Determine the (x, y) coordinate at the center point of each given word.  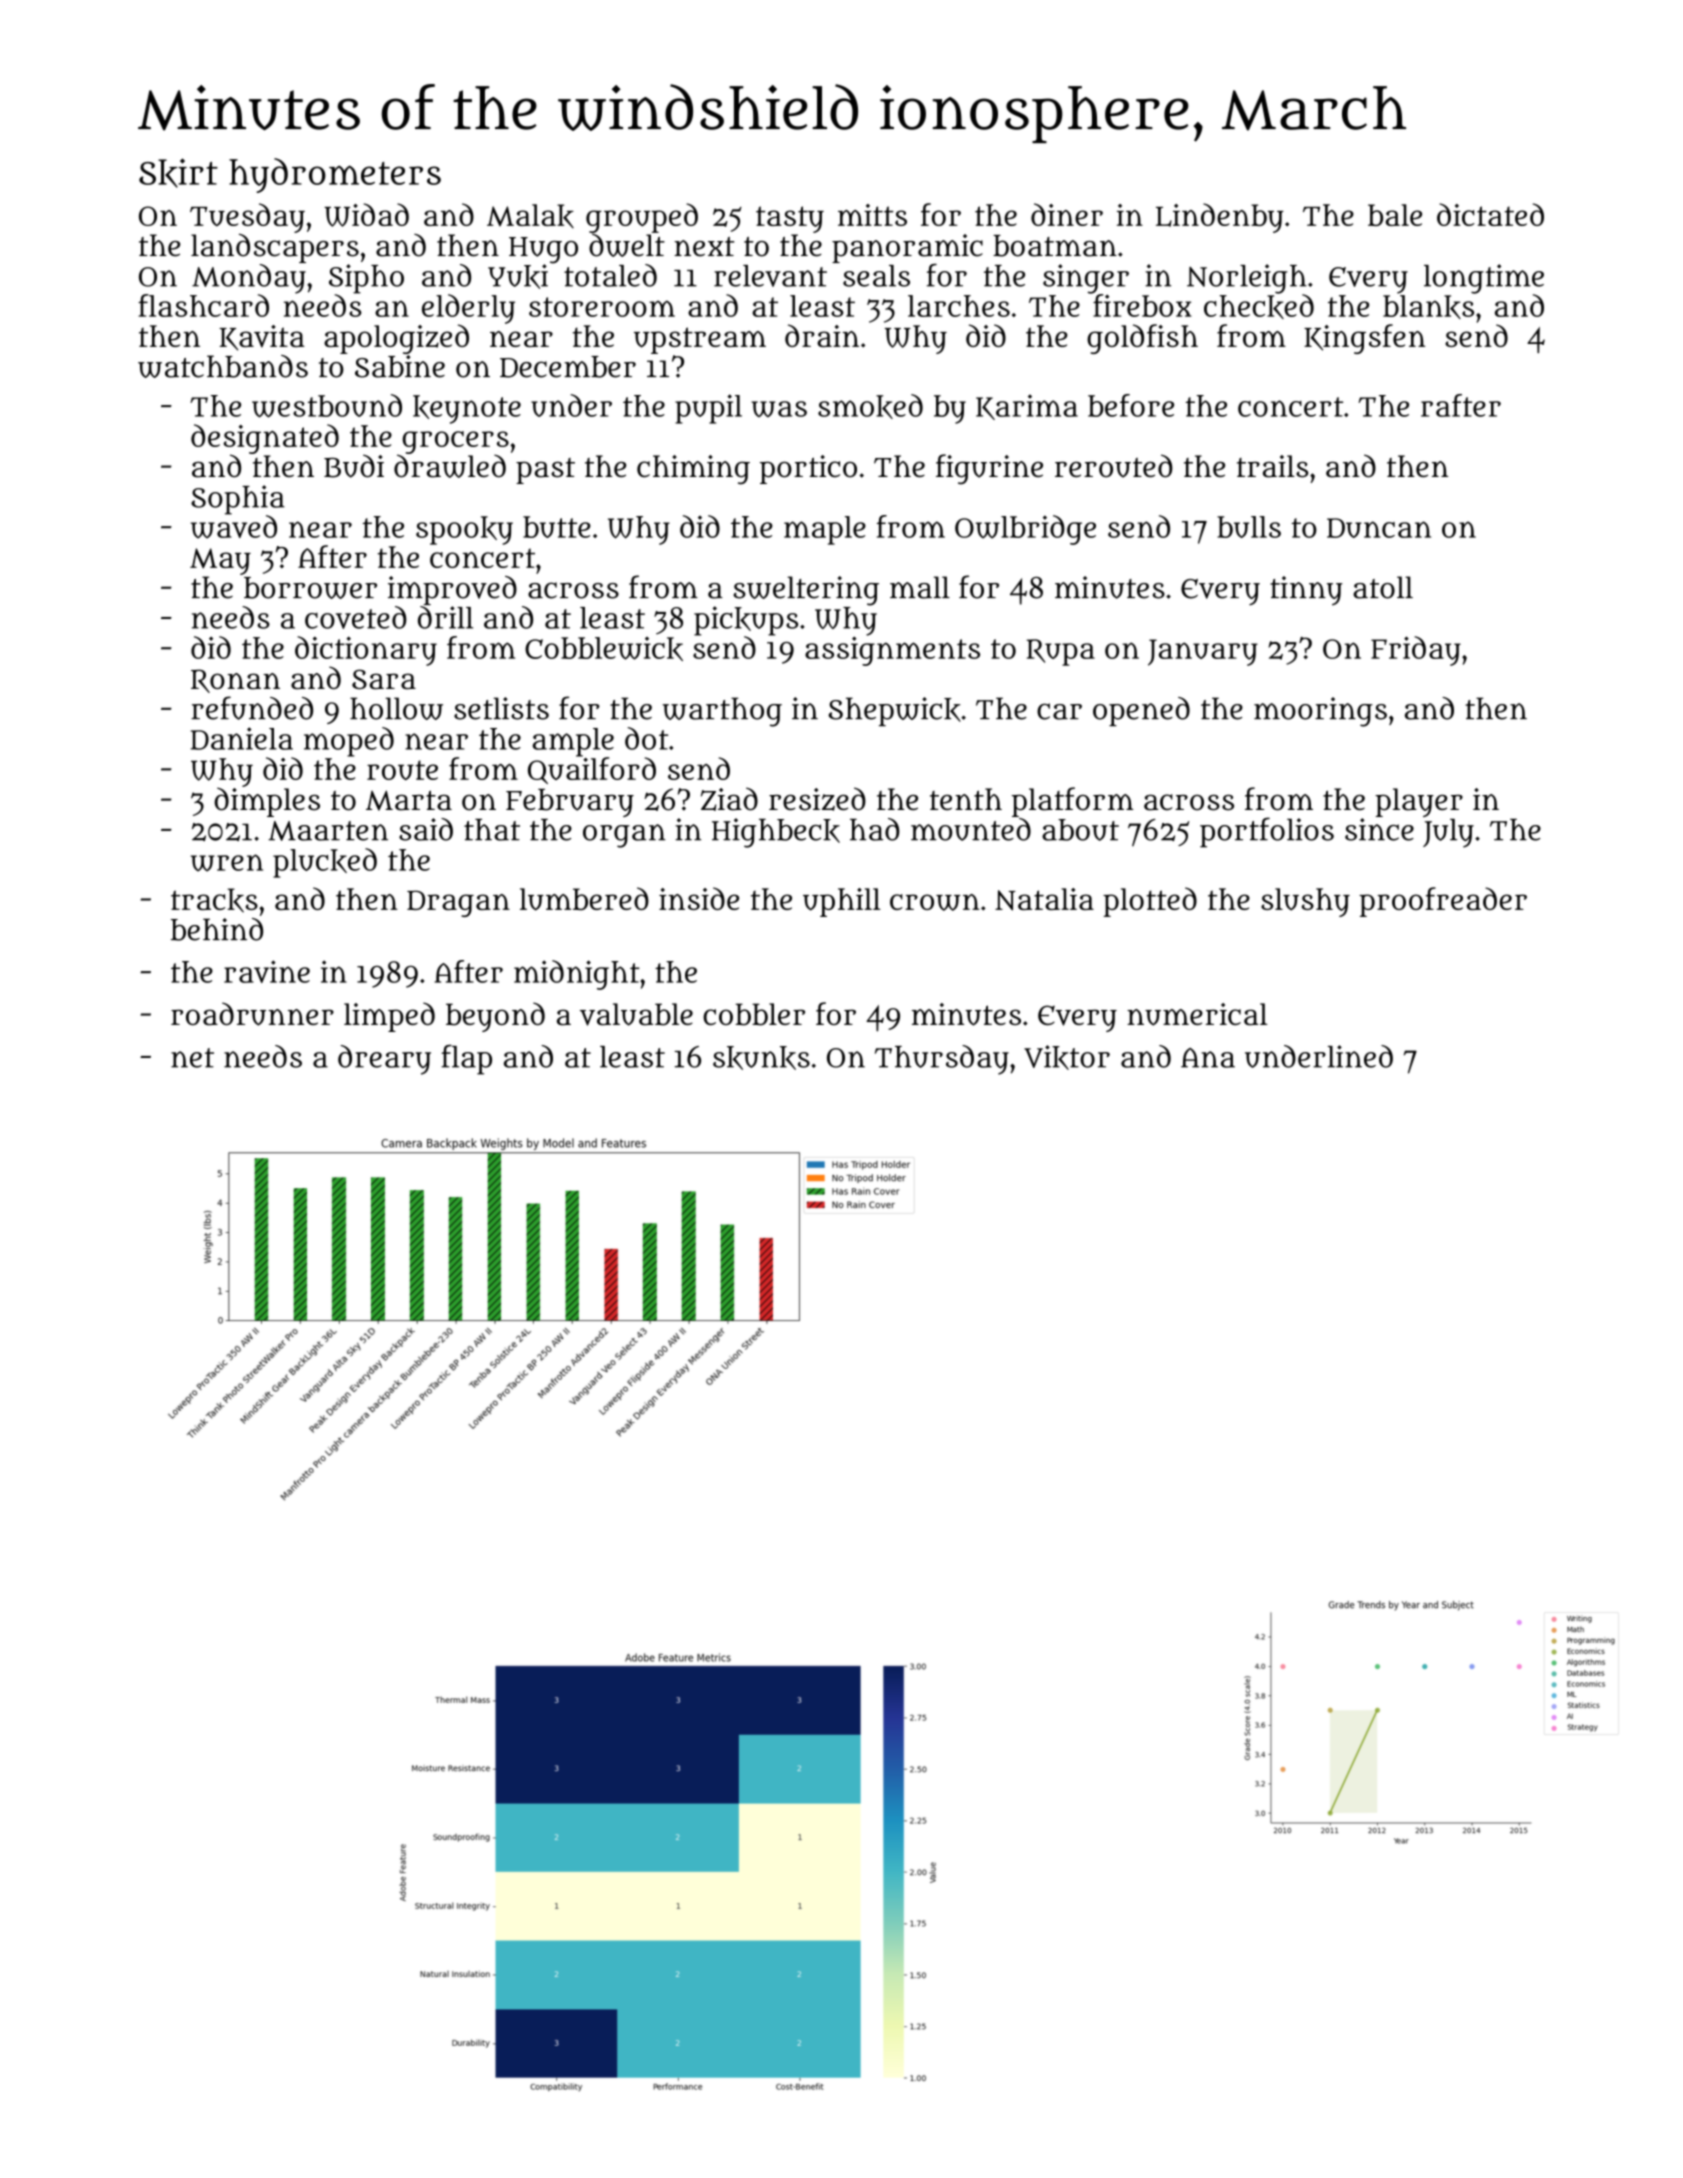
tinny (1306, 591)
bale (1395, 215)
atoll (1383, 587)
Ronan (235, 681)
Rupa (1061, 652)
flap (466, 1060)
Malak (530, 216)
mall (920, 587)
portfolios (1267, 832)
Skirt (178, 173)
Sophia (238, 500)
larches (959, 306)
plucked (325, 863)
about (1080, 830)
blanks (1428, 307)
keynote (467, 409)
